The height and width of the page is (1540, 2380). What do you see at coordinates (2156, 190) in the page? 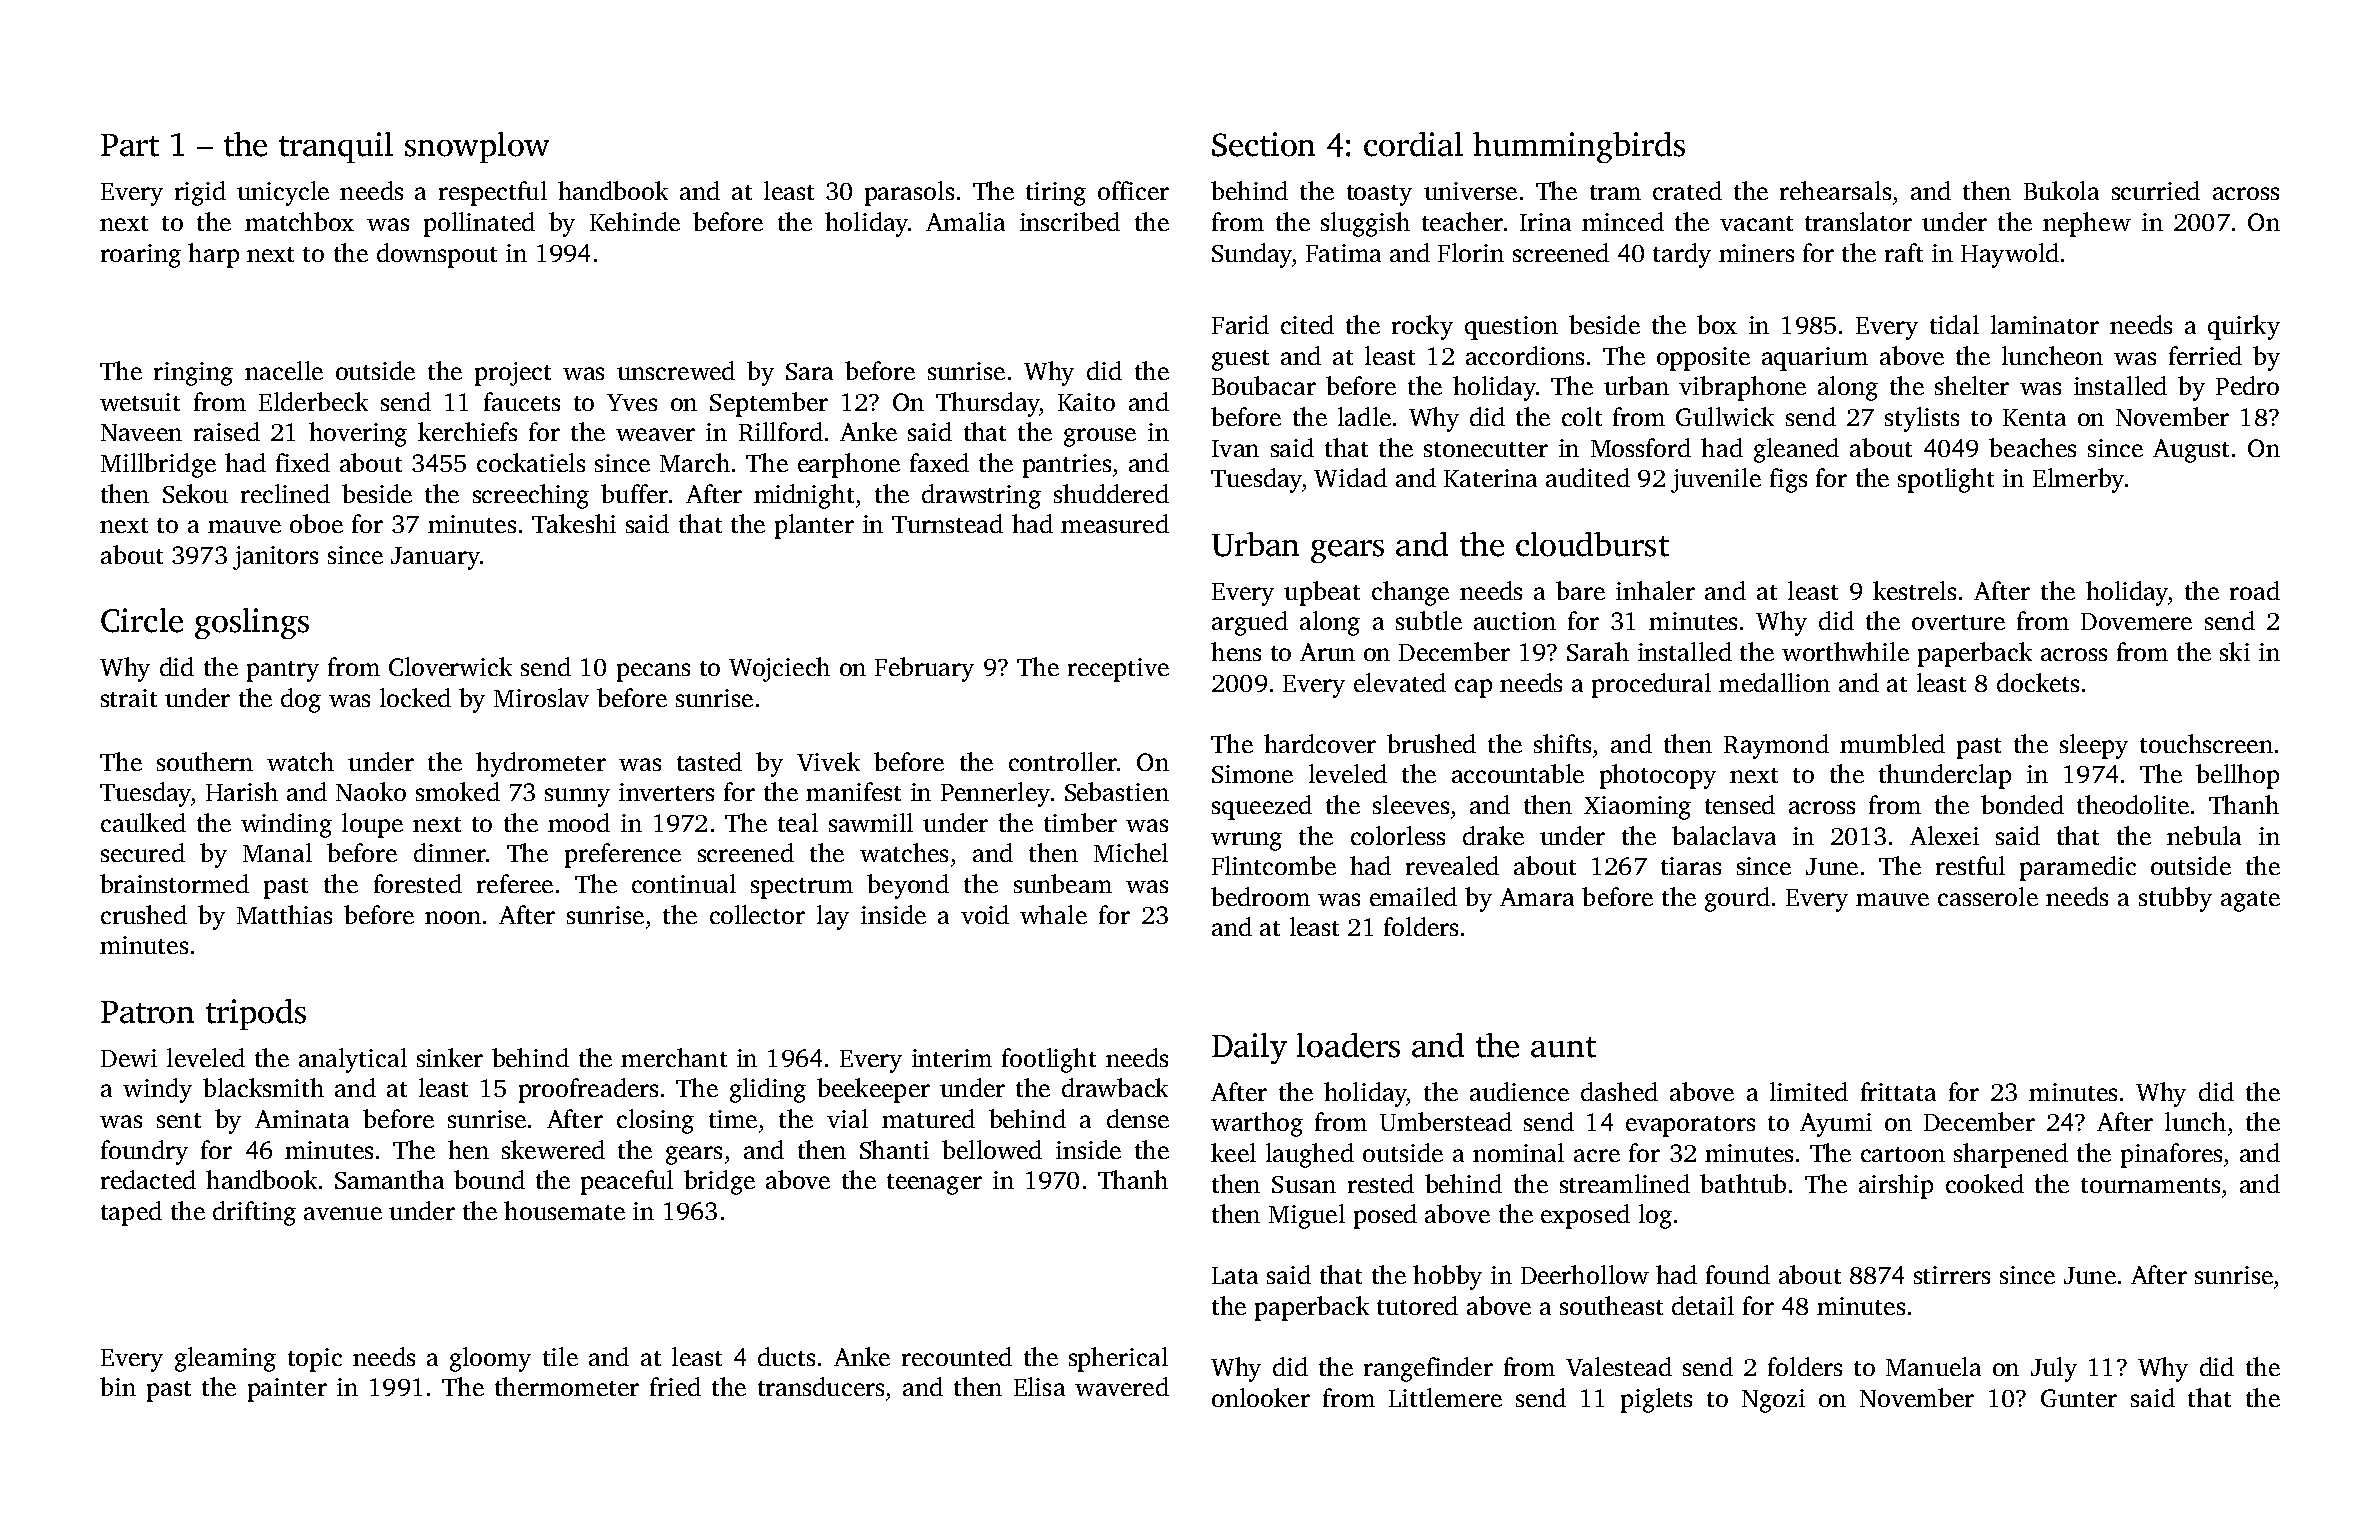
I see `scurried` at bounding box center [2156, 190].
